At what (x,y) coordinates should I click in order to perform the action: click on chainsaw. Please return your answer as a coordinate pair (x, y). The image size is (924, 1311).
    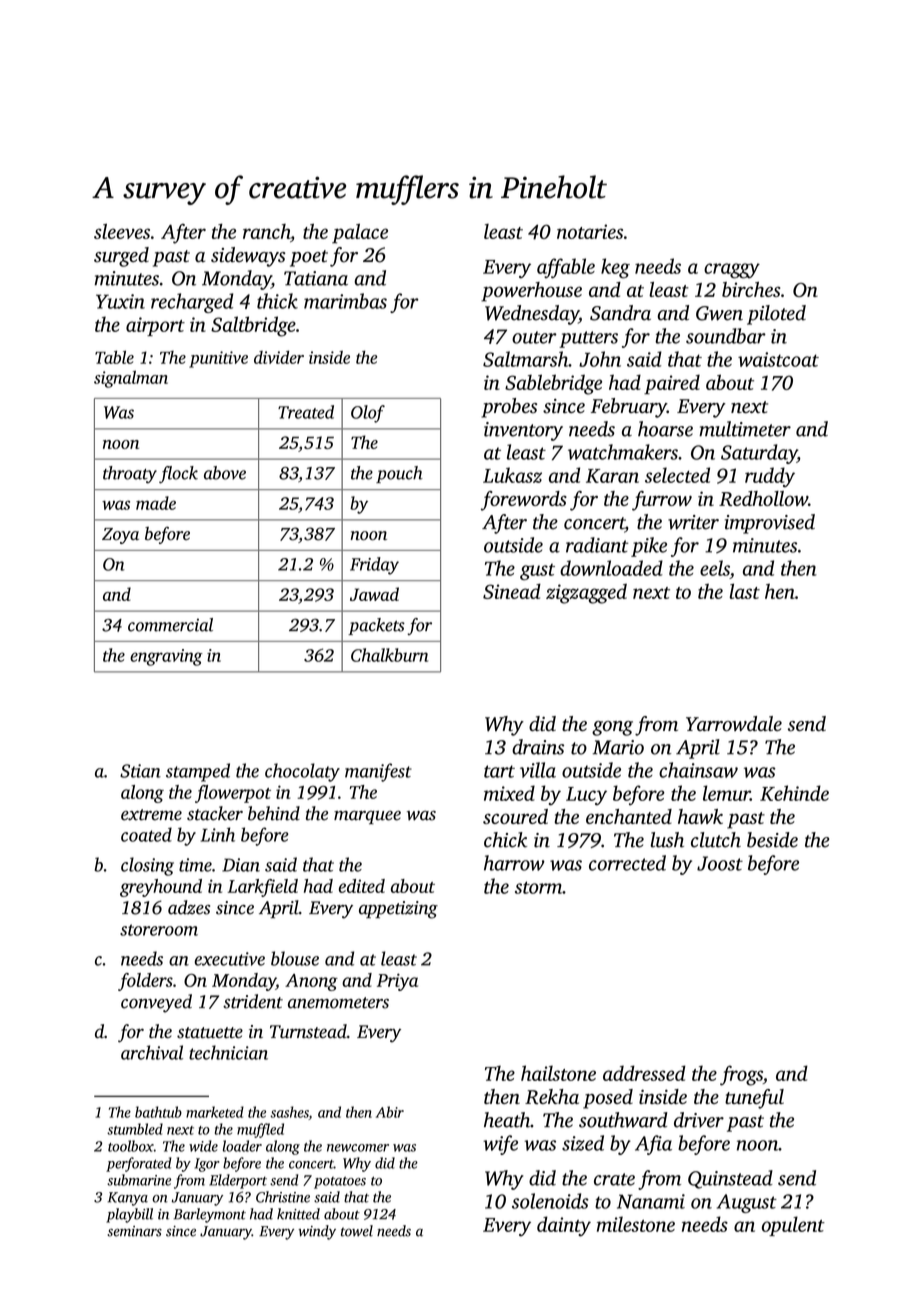
    Looking at the image, I should click on (698, 770).
